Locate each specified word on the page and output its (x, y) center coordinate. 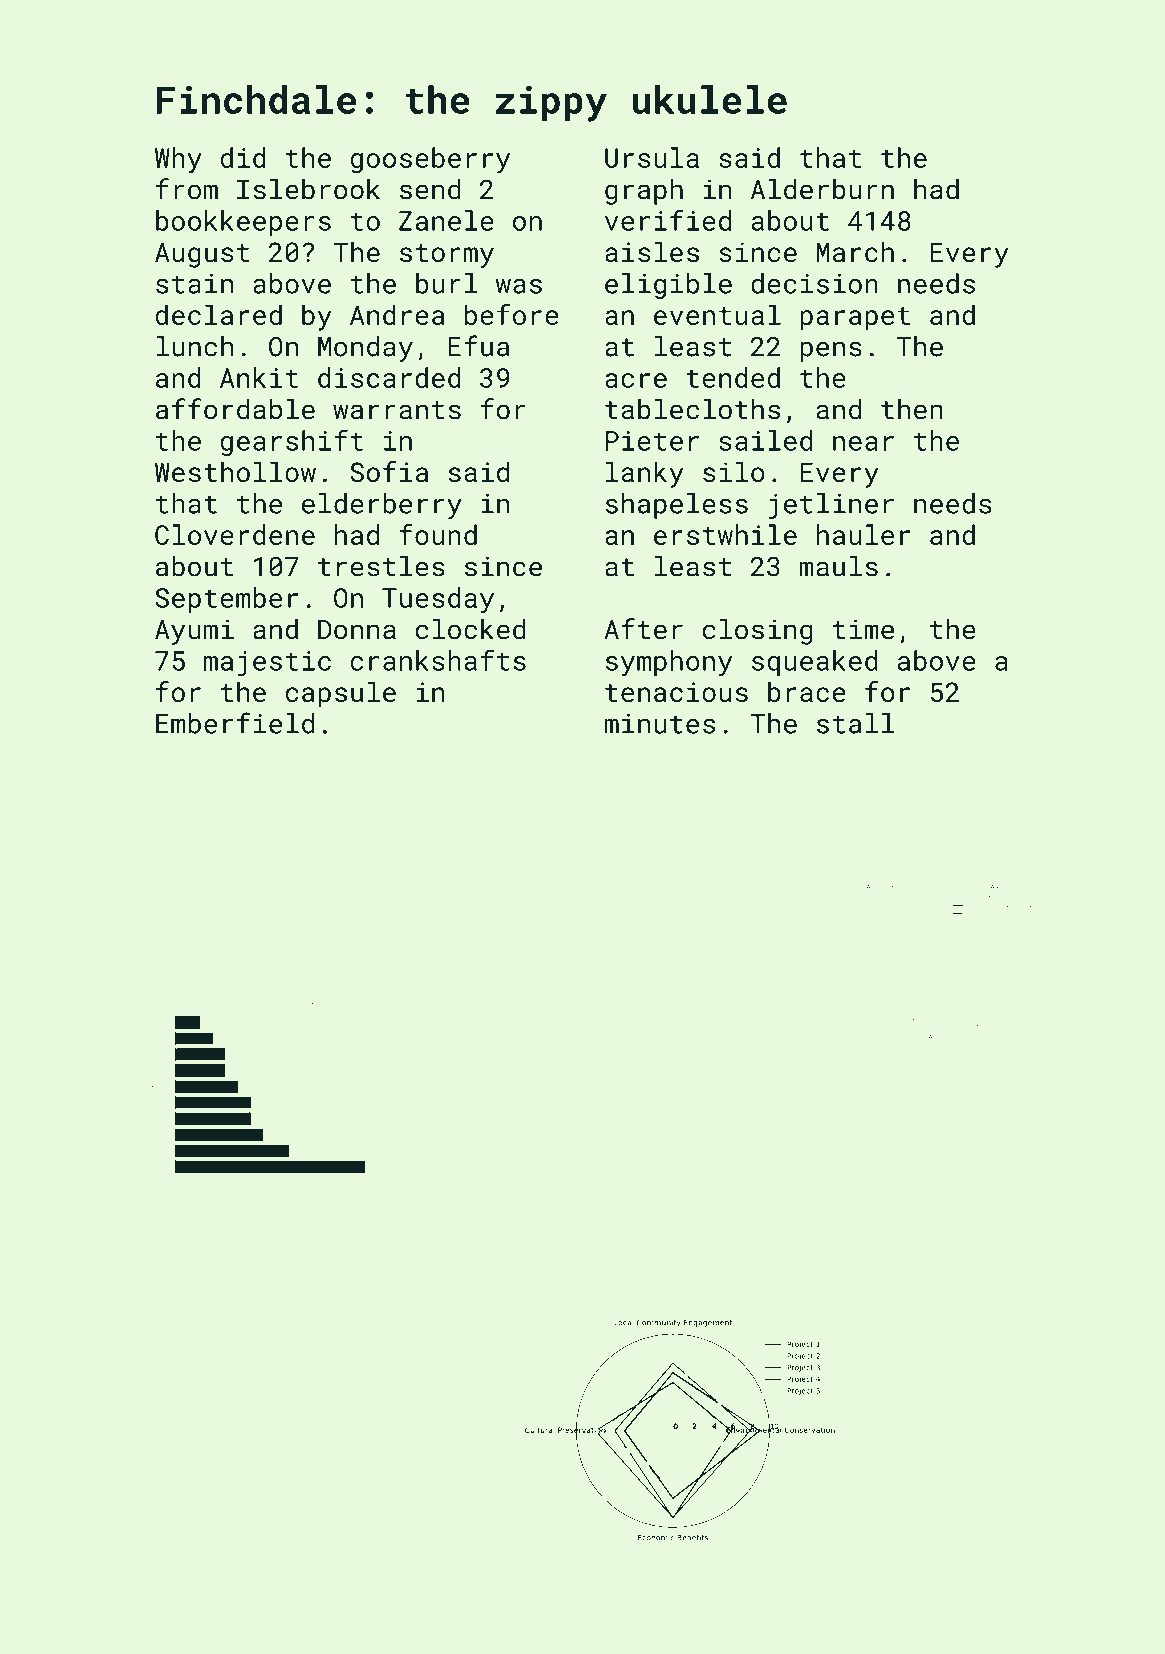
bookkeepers (243, 223)
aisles (652, 251)
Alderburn (822, 189)
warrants (397, 410)
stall (856, 723)
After (643, 629)
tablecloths (692, 409)
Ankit (259, 377)
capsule (341, 694)
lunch (194, 346)
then (912, 409)
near (863, 443)
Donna (357, 630)
